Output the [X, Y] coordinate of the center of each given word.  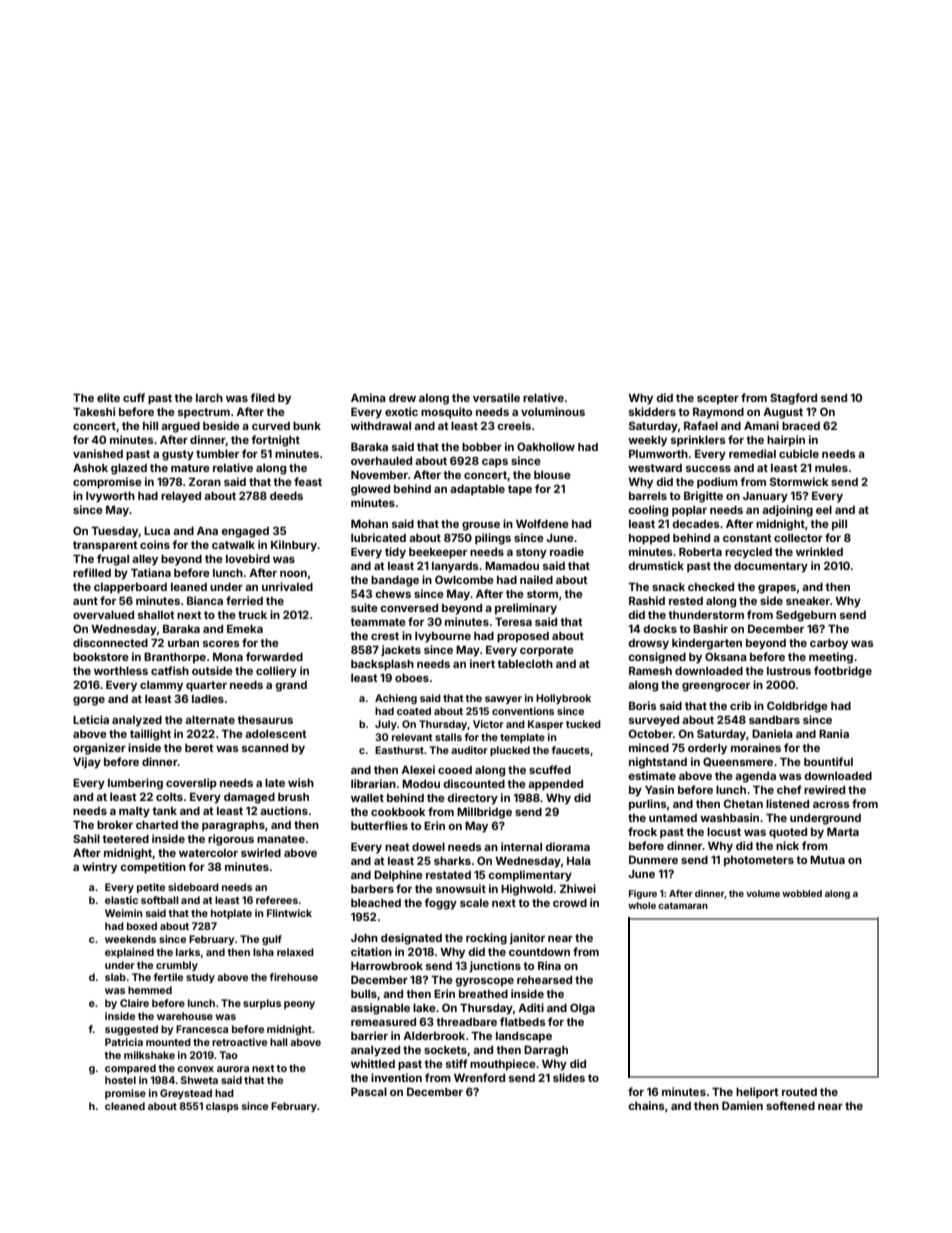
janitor [527, 939]
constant [747, 538]
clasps [222, 1107]
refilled [92, 572]
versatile [496, 397]
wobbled [802, 893]
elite [108, 397]
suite [364, 607]
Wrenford [479, 1077]
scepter [718, 399]
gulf [272, 940]
